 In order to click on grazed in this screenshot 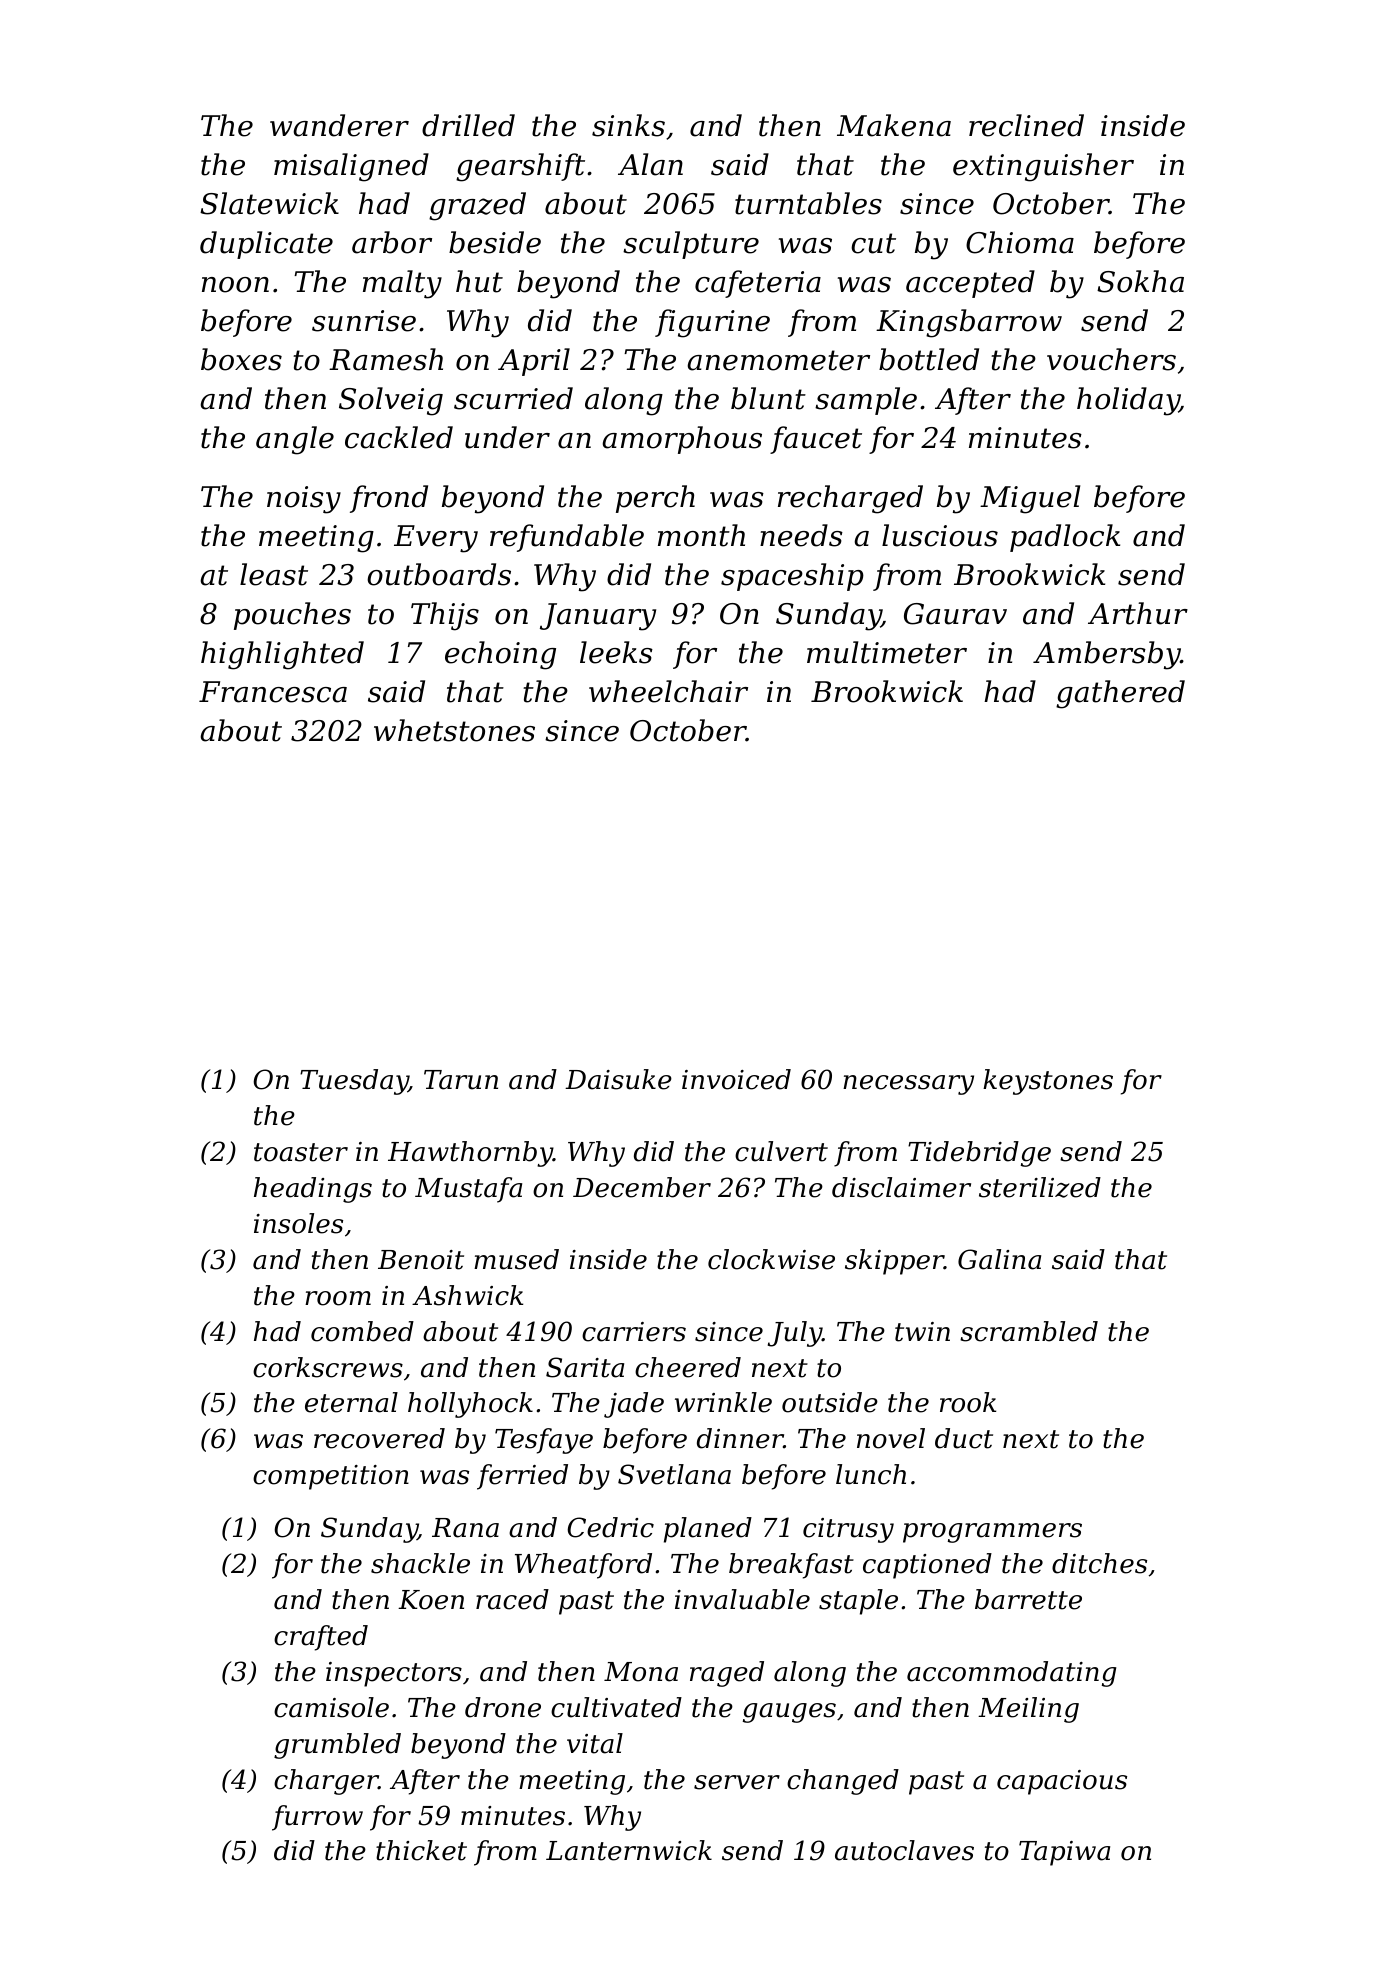, I will do `click(477, 206)`.
